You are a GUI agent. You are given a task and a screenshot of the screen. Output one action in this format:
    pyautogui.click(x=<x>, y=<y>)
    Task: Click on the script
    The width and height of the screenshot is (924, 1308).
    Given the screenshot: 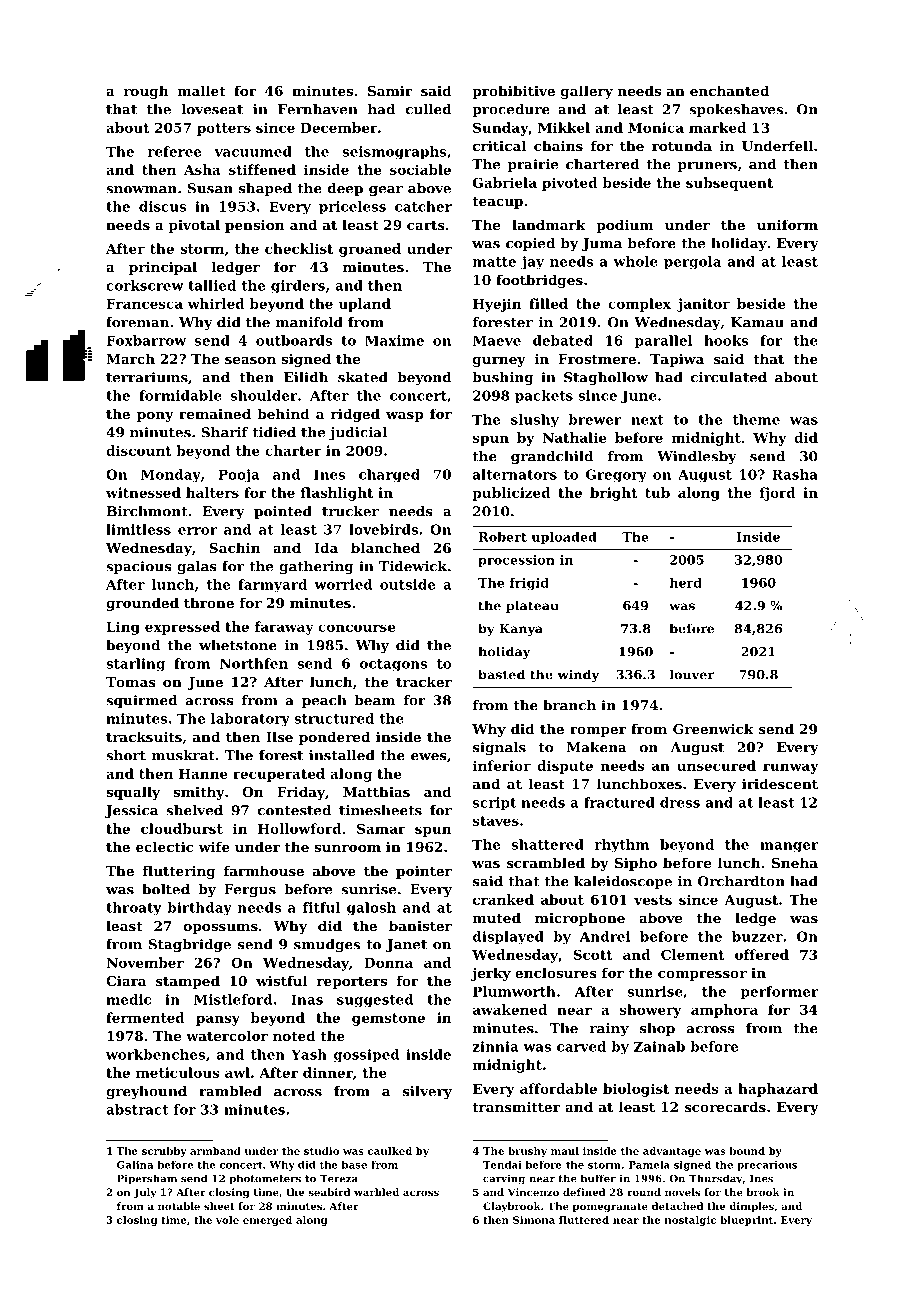 What is the action you would take?
    pyautogui.click(x=494, y=803)
